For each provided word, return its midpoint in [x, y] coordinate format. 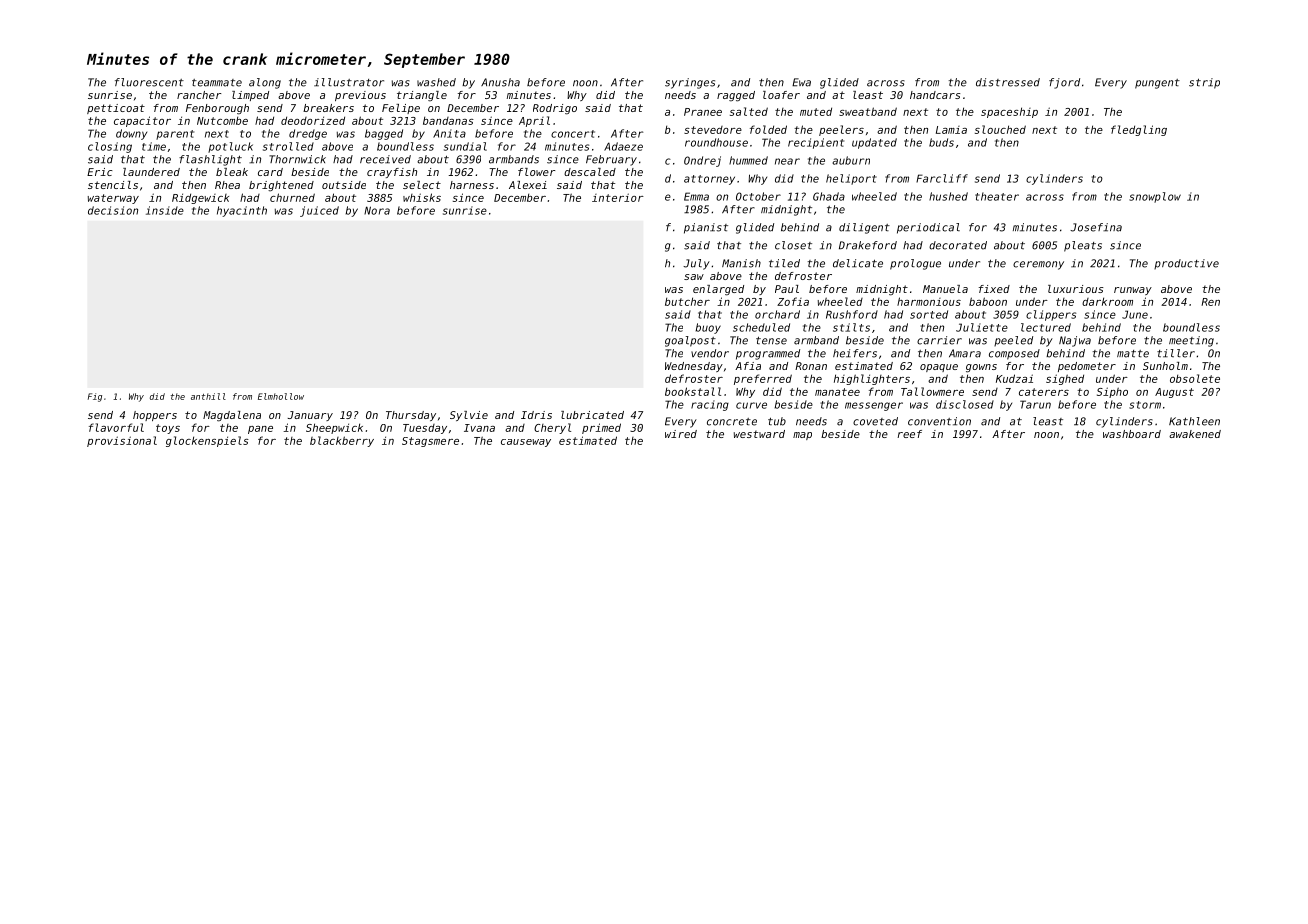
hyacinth [242, 211]
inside [165, 210]
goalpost [690, 341]
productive [1186, 264]
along [265, 83]
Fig [95, 397]
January [310, 416]
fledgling [1139, 130]
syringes [690, 83]
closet [793, 245]
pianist [706, 228]
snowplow [1155, 197]
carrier [939, 340]
